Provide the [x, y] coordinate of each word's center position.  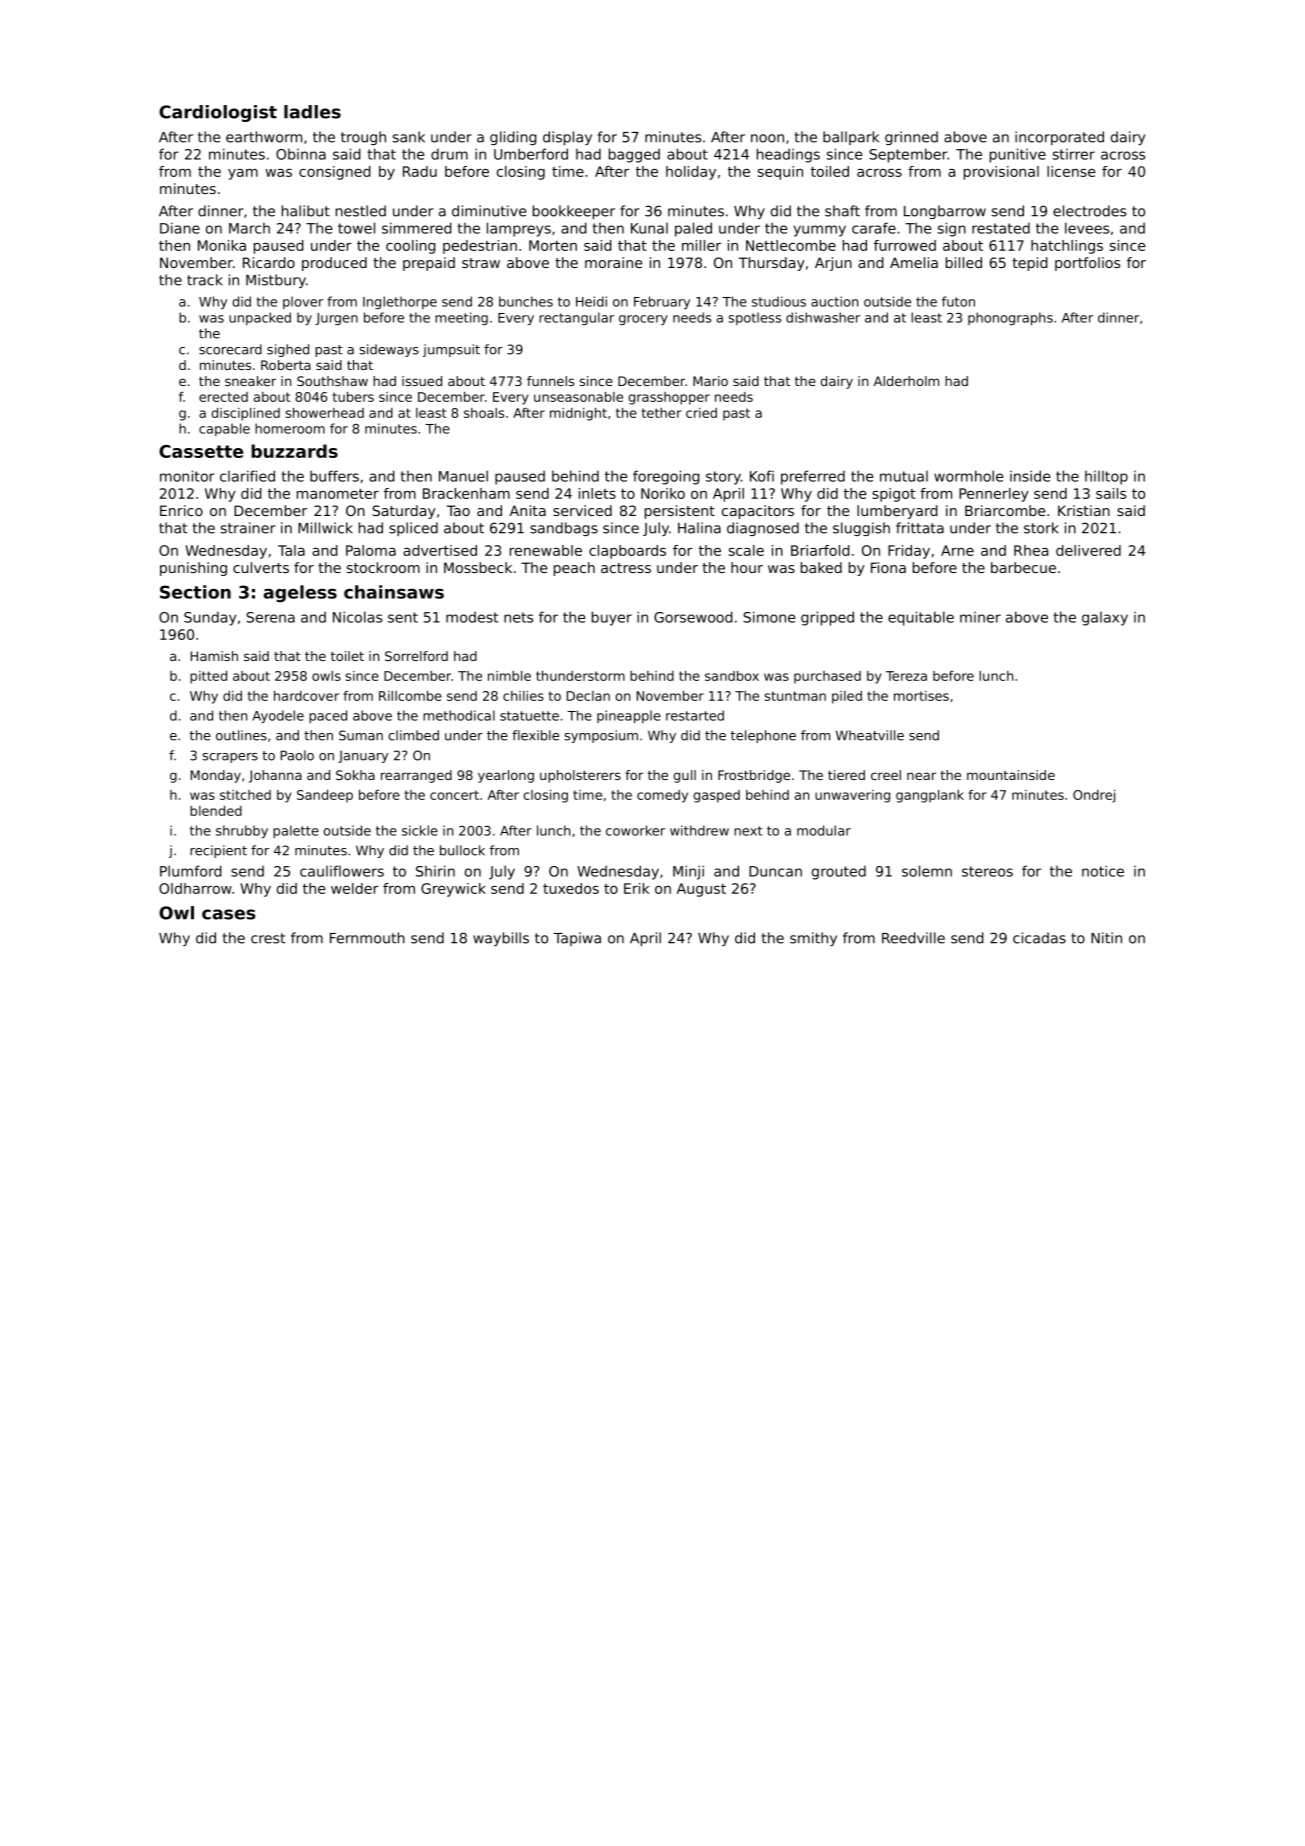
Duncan [775, 871]
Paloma [371, 550]
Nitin [1106, 938]
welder [355, 888]
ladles [312, 112]
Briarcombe [1005, 510]
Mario [710, 381]
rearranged [416, 776]
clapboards [627, 552]
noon [767, 138]
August [701, 890]
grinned [911, 138]
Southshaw [332, 381]
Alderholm [906, 381]
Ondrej [1094, 796]
